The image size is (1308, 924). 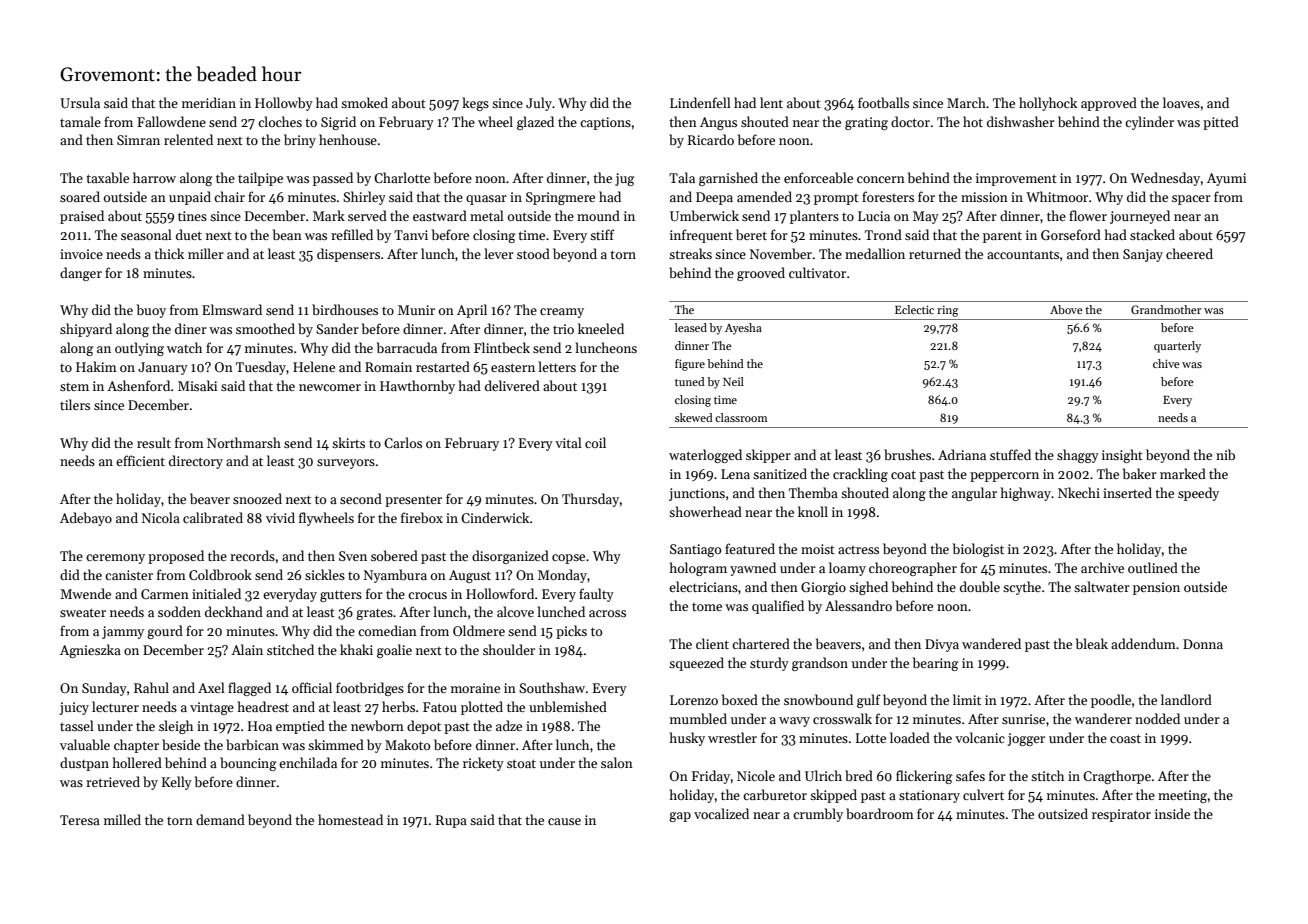 I want to click on Rupa, so click(x=451, y=821).
